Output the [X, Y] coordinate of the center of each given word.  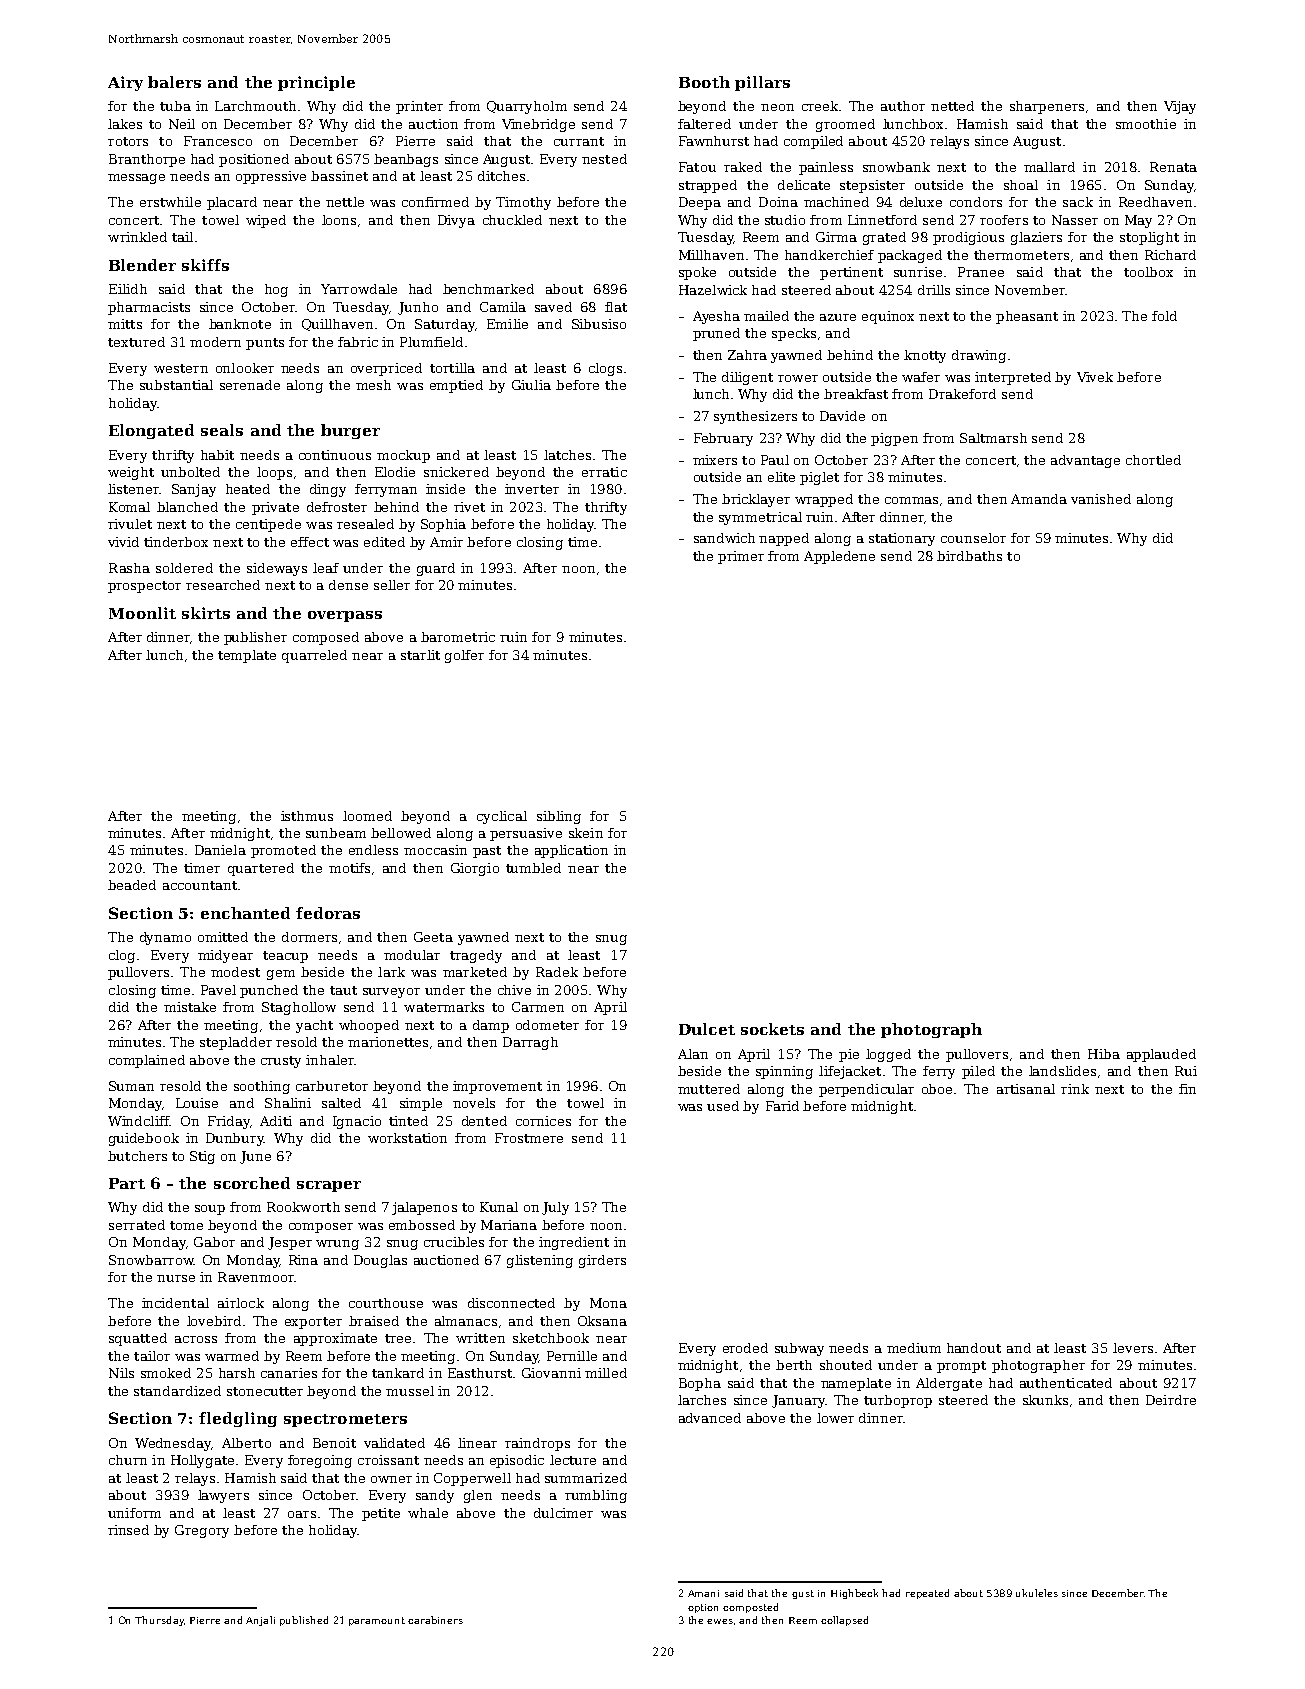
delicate [804, 185]
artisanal [1026, 1089]
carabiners [435, 1620]
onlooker [245, 368]
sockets [772, 1029]
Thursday [159, 1621]
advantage [1085, 461]
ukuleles [1037, 1593]
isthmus [307, 816]
